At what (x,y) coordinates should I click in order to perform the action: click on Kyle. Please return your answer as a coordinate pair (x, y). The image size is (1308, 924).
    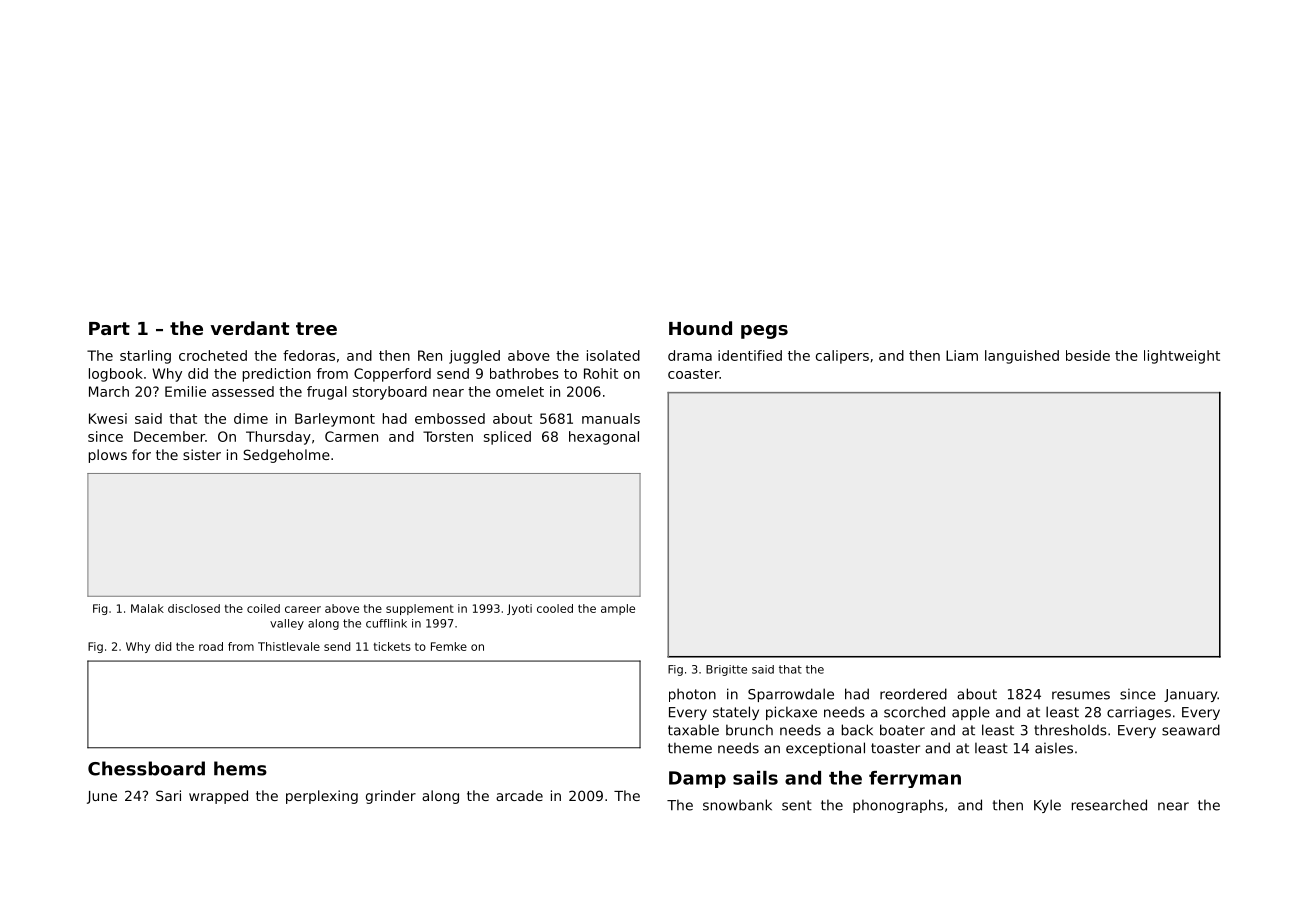
    Looking at the image, I should click on (1047, 806).
